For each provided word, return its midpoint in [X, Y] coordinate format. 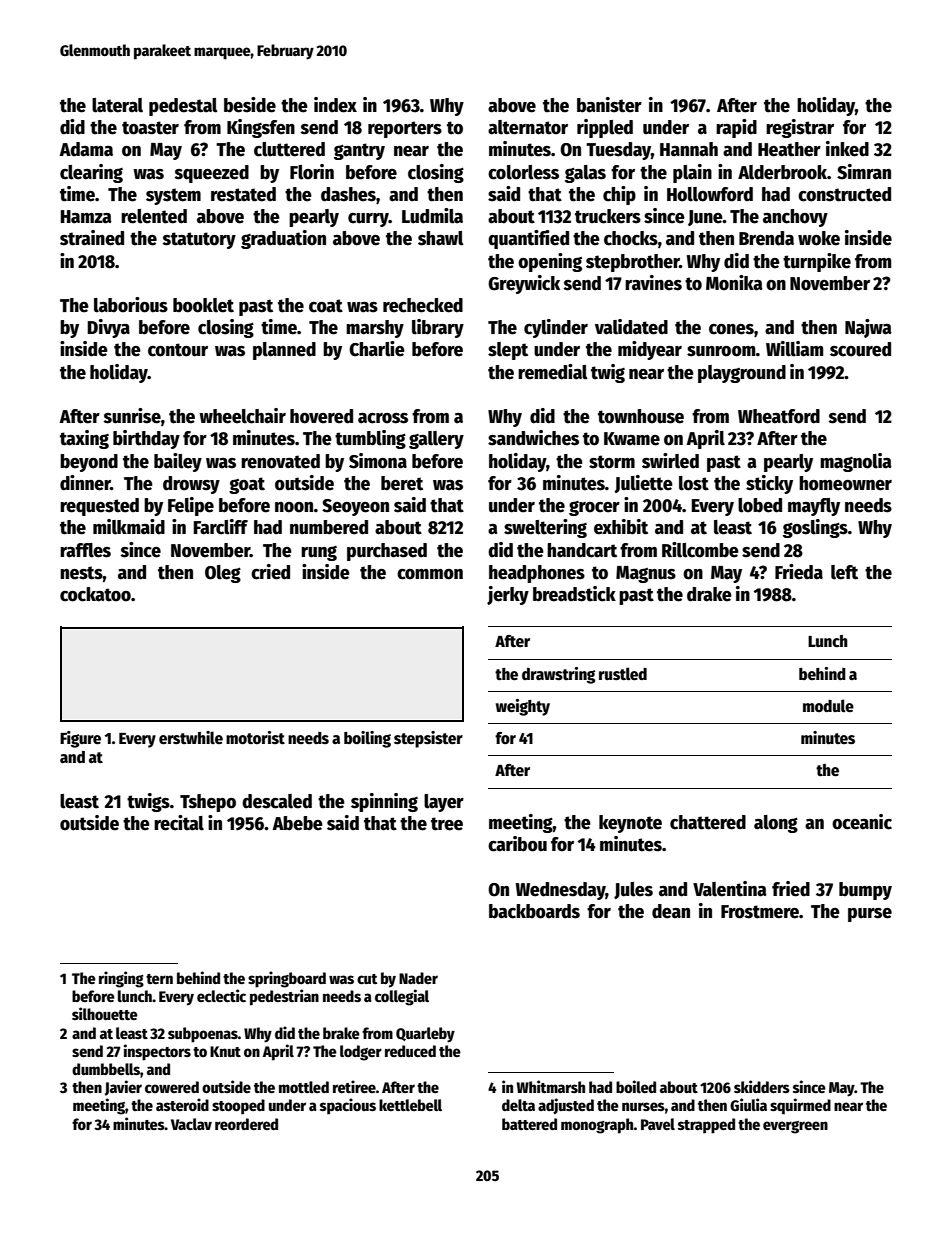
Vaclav [191, 1124]
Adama [86, 149]
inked [847, 149]
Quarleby [425, 1035]
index [335, 105]
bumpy [865, 891]
